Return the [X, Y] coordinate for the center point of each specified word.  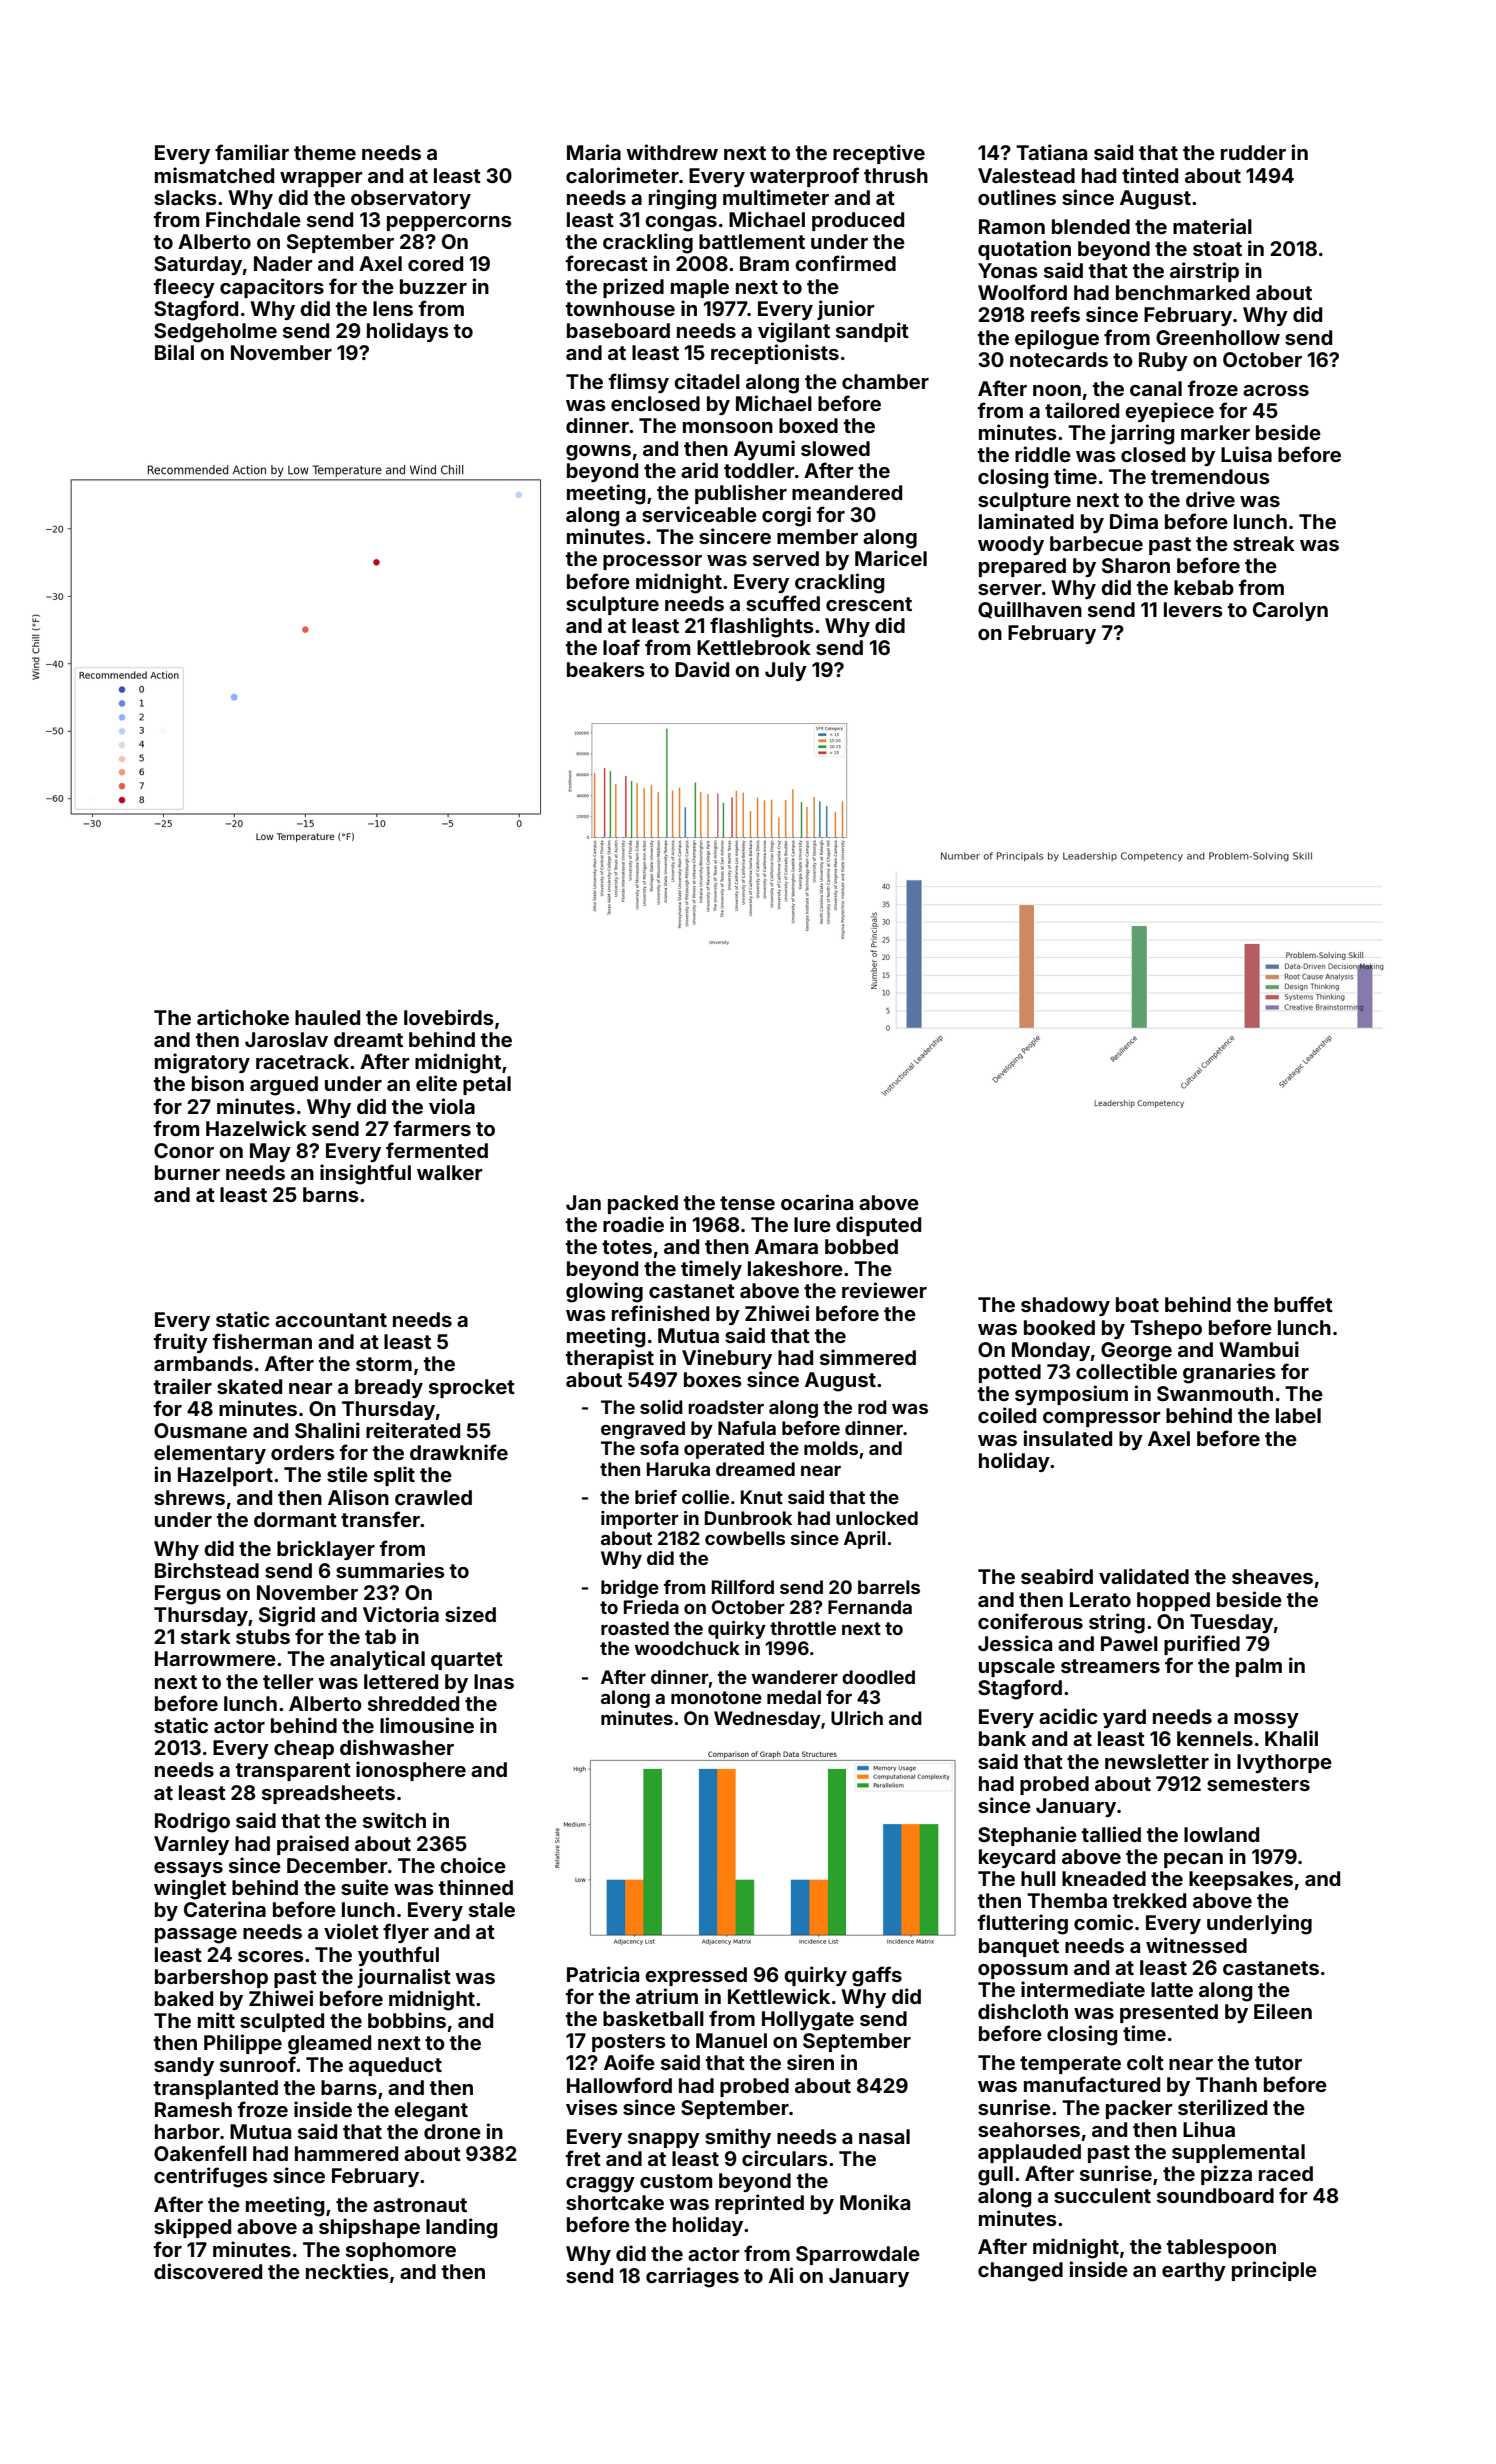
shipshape [369, 2228]
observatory [411, 199]
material [1212, 226]
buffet [1303, 1304]
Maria [594, 152]
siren [810, 2062]
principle [1274, 2271]
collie [705, 1497]
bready [389, 1388]
